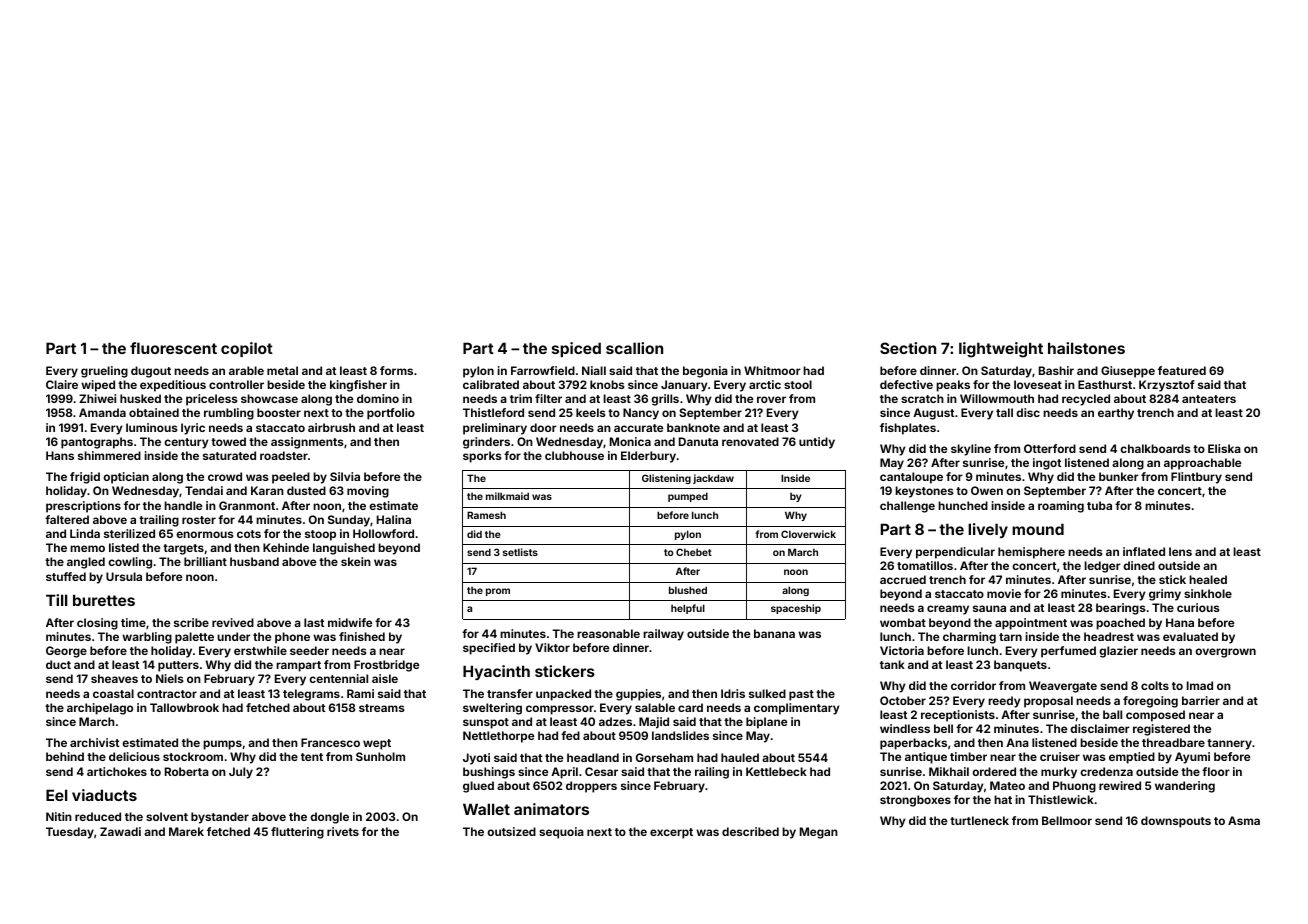  Describe the element at coordinates (233, 622) in the document. I see `revived` at that location.
